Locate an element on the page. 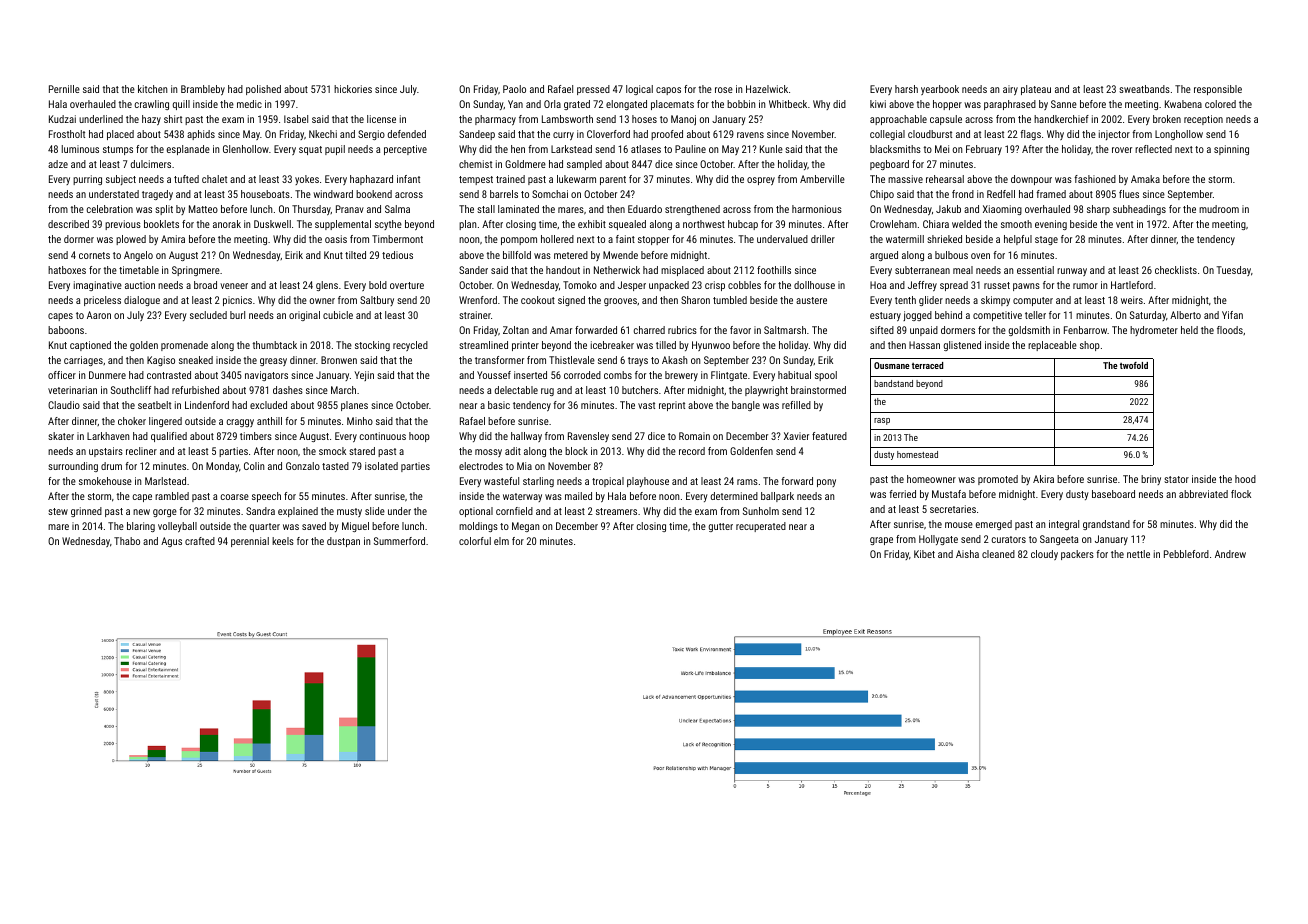 The height and width of the document is (924, 1308). hood is located at coordinates (1245, 479).
